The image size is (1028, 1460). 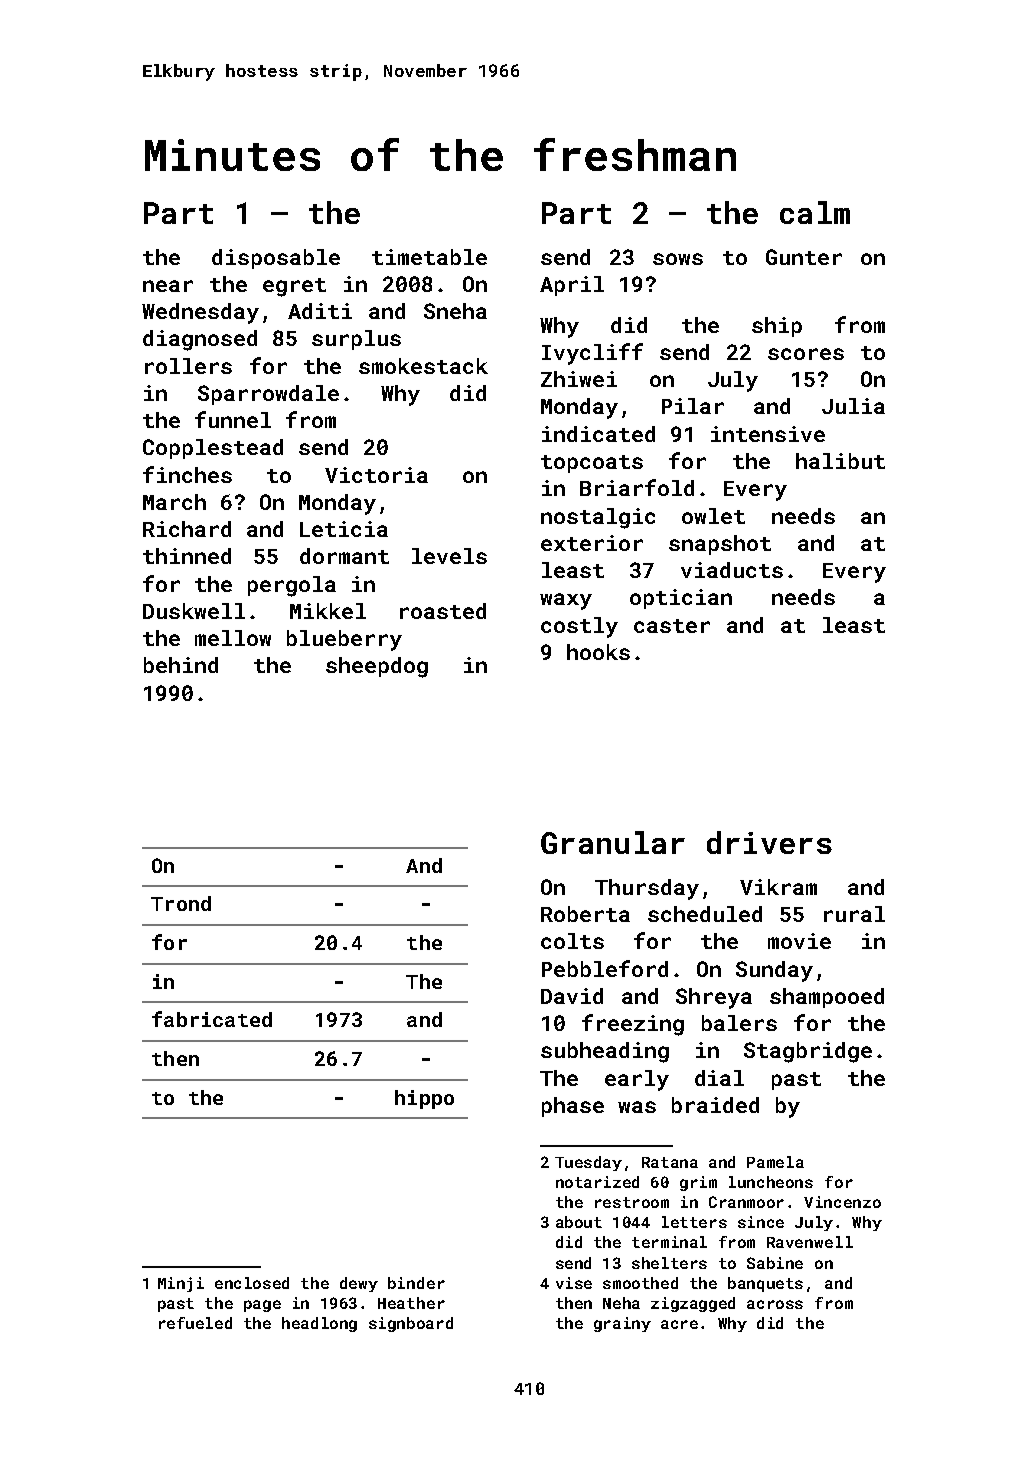 What do you see at coordinates (429, 257) in the screenshot?
I see `timetable` at bounding box center [429, 257].
